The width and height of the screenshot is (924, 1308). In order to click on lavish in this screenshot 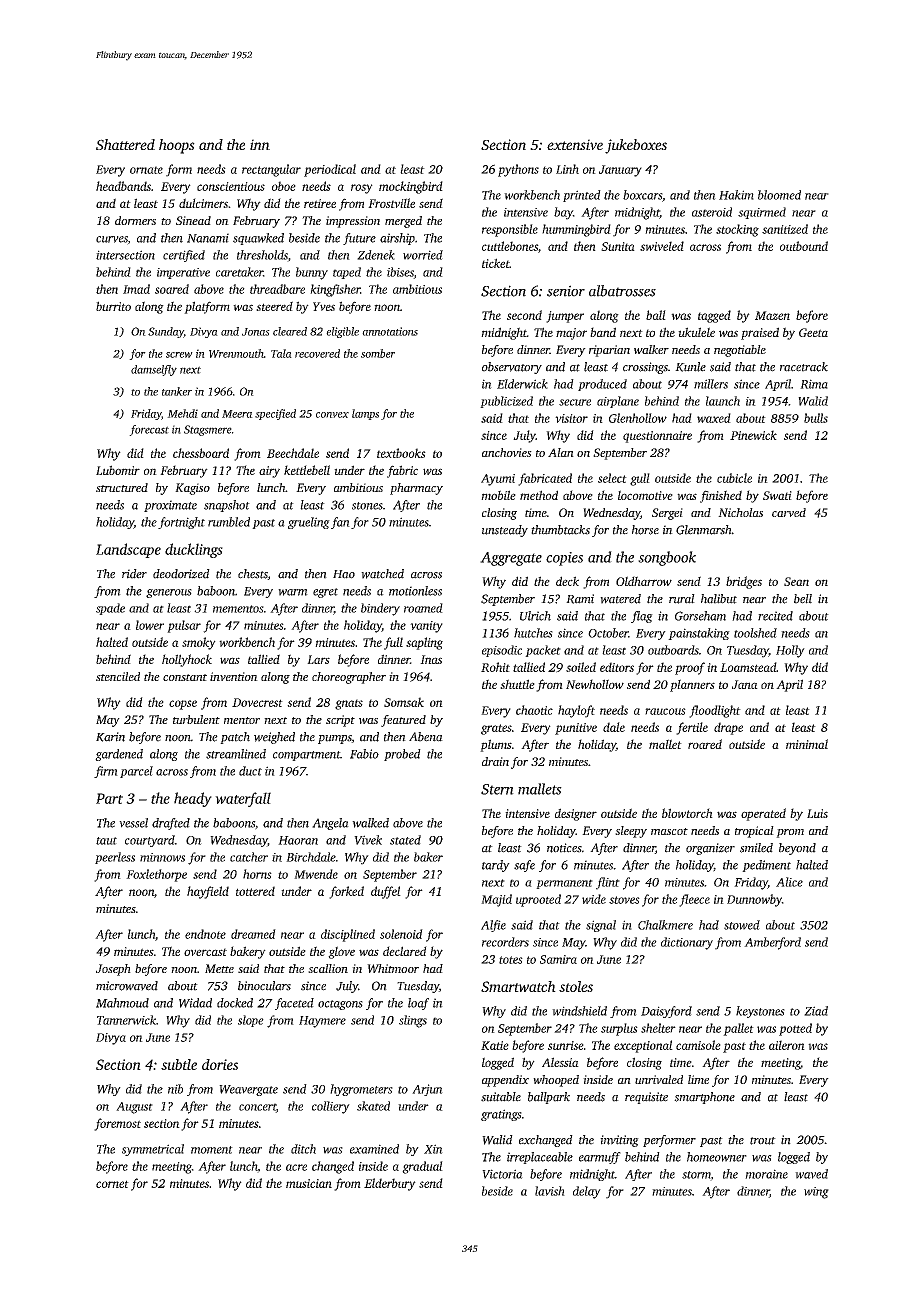, I will do `click(550, 1191)`.
